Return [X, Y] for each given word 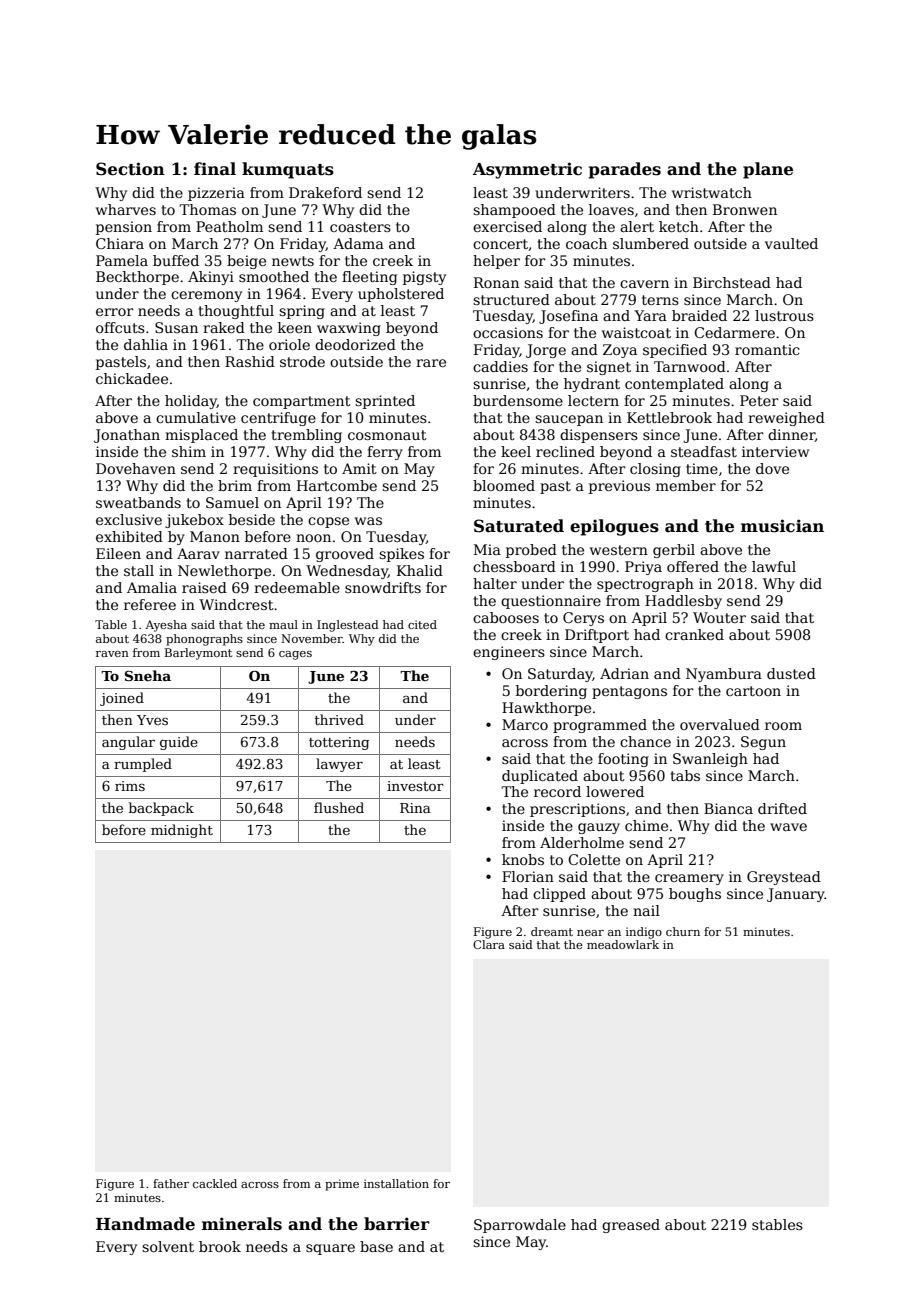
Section [130, 169]
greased [631, 1226]
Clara [489, 944]
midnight [182, 831]
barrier [397, 1224]
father [171, 1183]
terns [660, 300]
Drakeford [325, 192]
